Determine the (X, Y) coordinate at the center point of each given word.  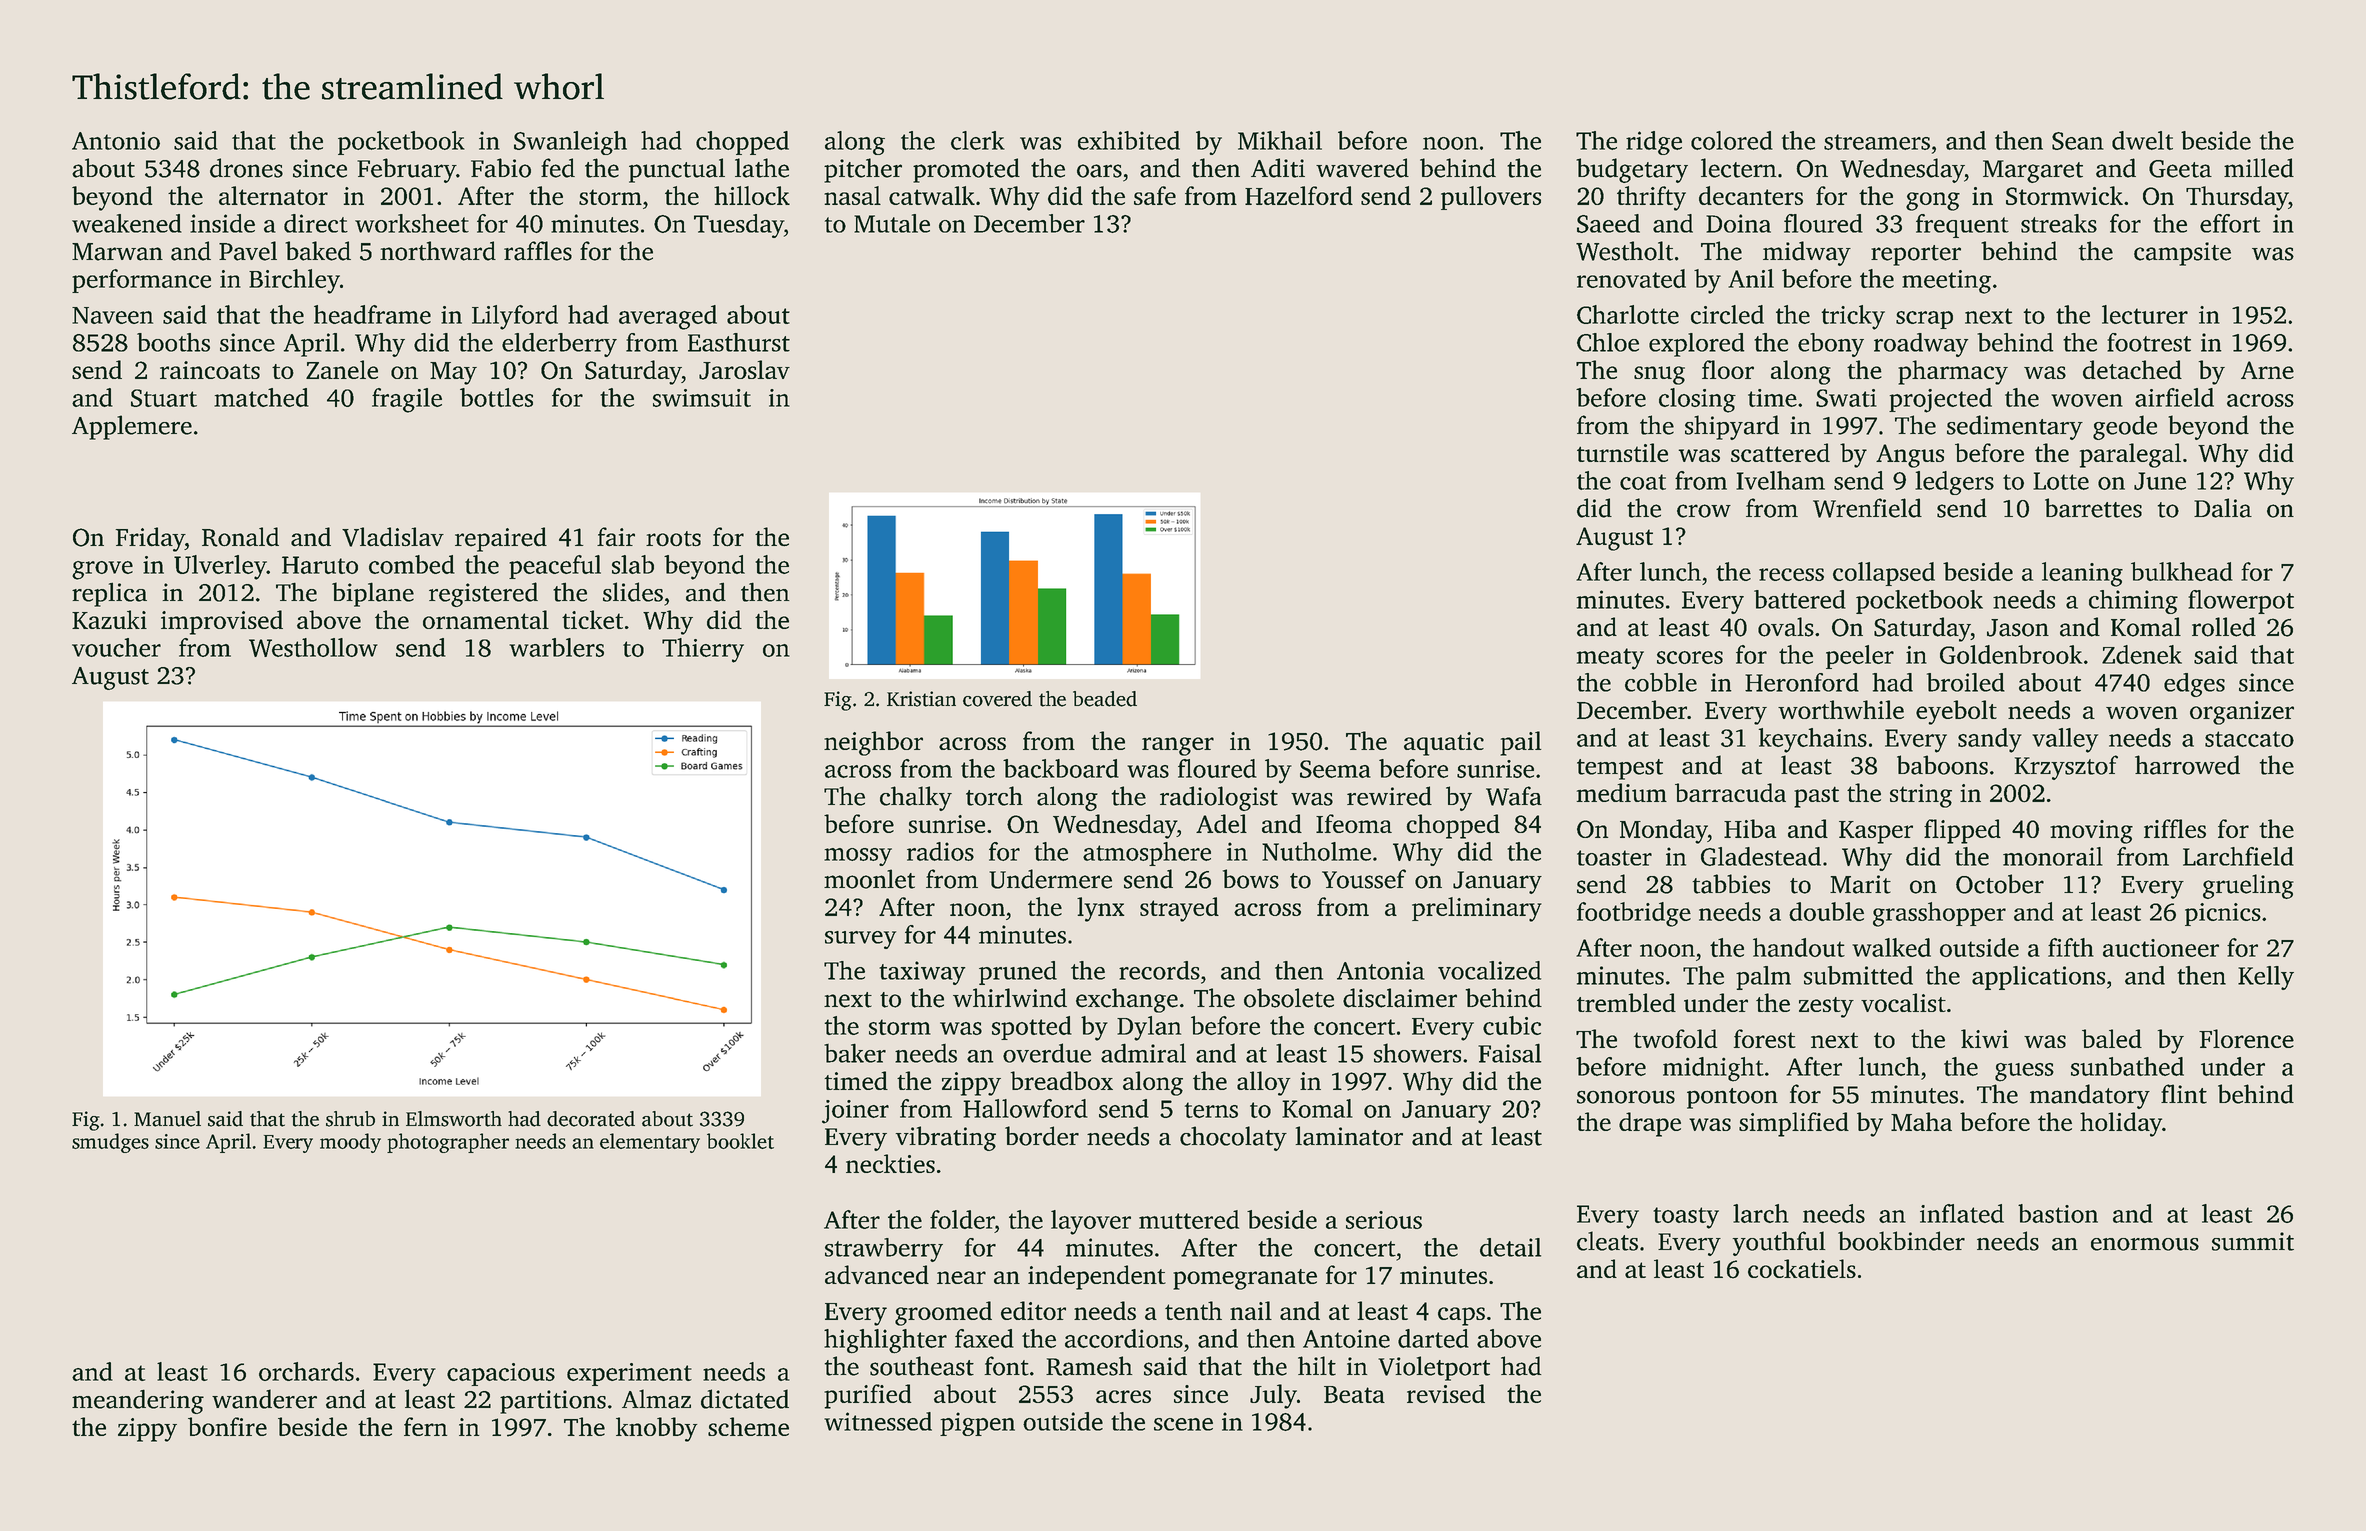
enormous (2145, 1244)
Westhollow (313, 647)
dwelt (2142, 140)
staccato (2249, 739)
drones (246, 168)
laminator (1349, 1136)
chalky (916, 798)
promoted (966, 170)
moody (350, 1143)
